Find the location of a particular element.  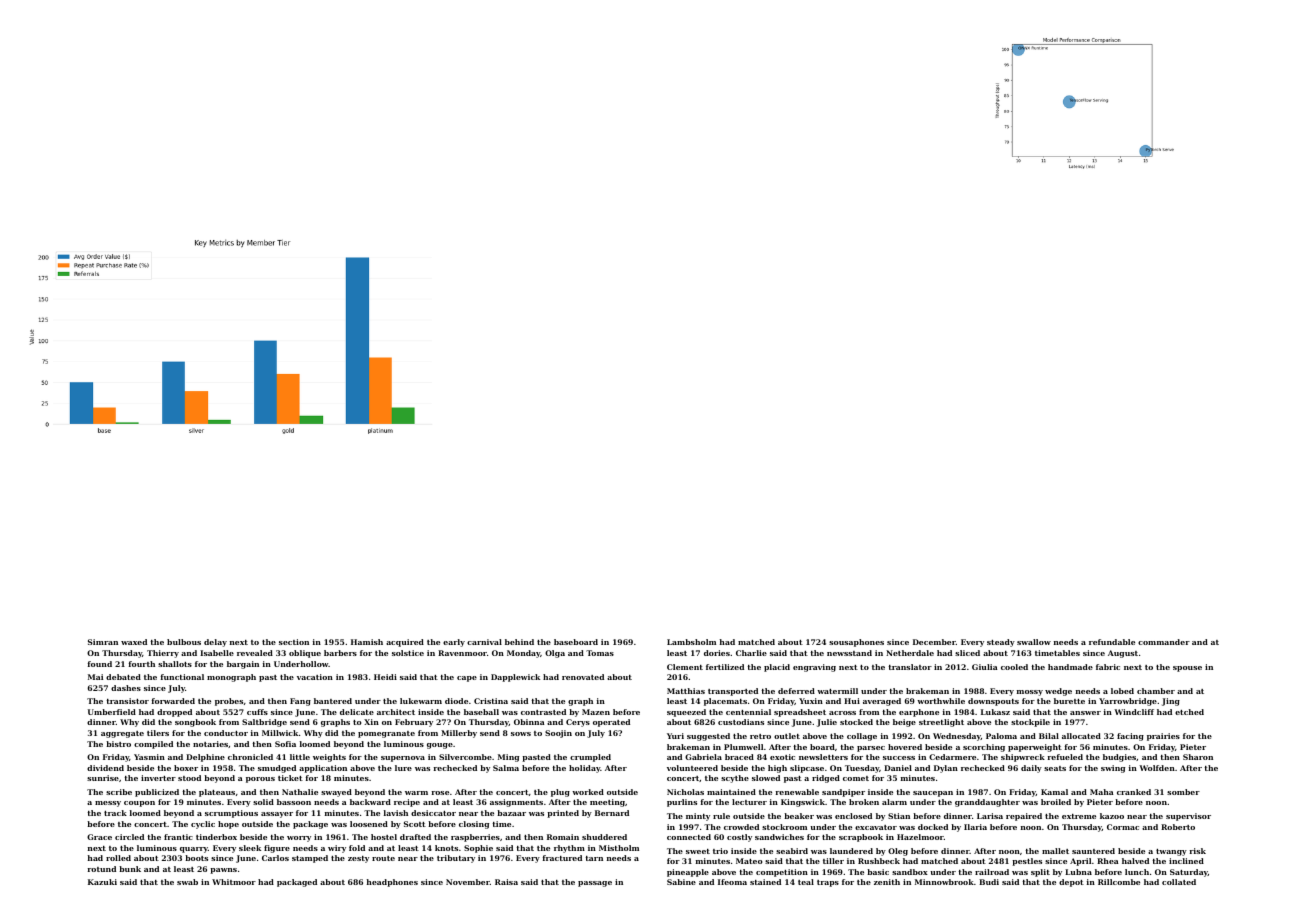

pawns is located at coordinates (223, 871).
